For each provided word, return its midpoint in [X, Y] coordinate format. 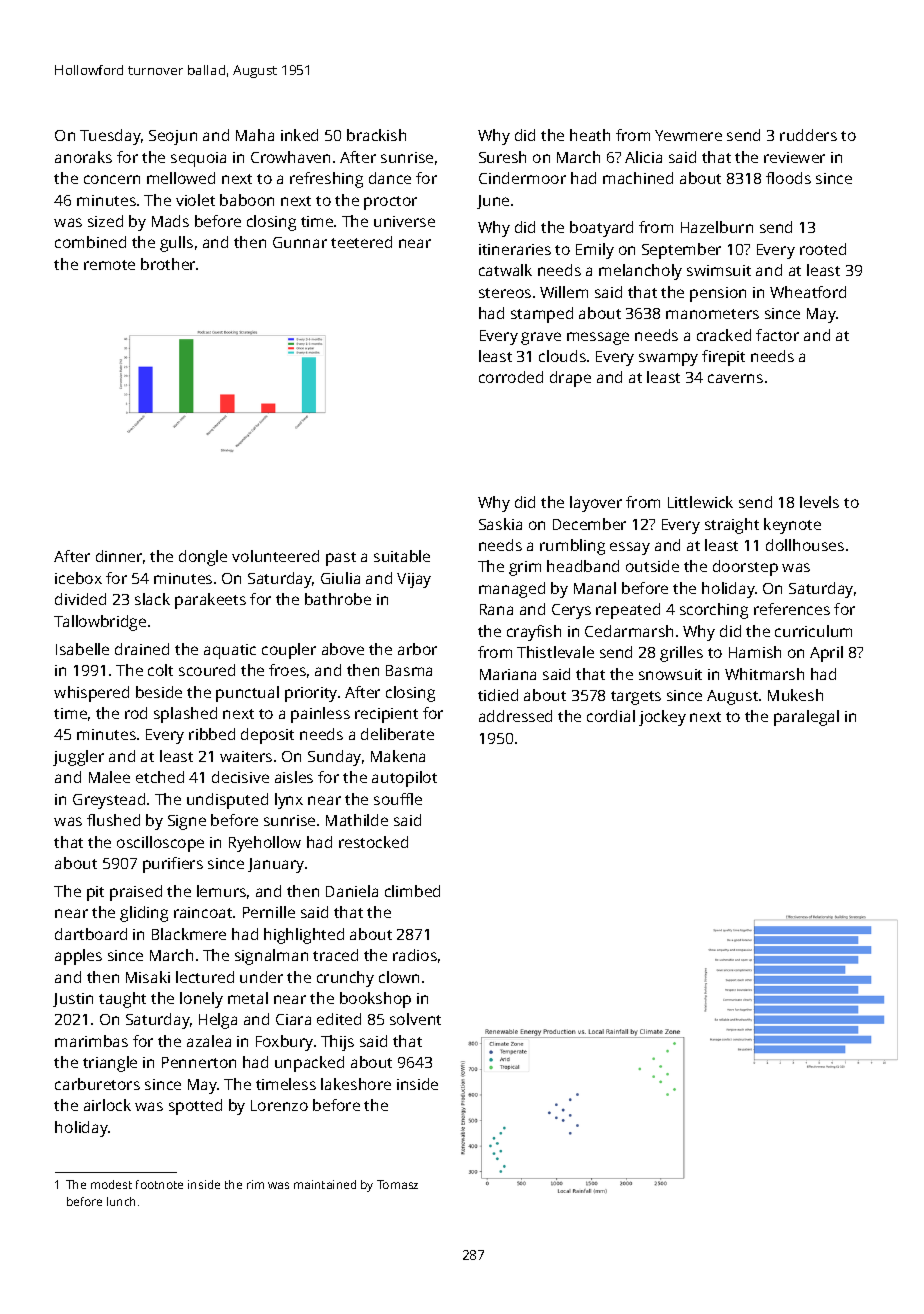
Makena [398, 756]
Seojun [173, 137]
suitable [402, 556]
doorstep [745, 568]
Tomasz [397, 1184]
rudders [808, 135]
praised [136, 893]
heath [590, 135]
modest [111, 1184]
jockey [662, 718]
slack [152, 599]
